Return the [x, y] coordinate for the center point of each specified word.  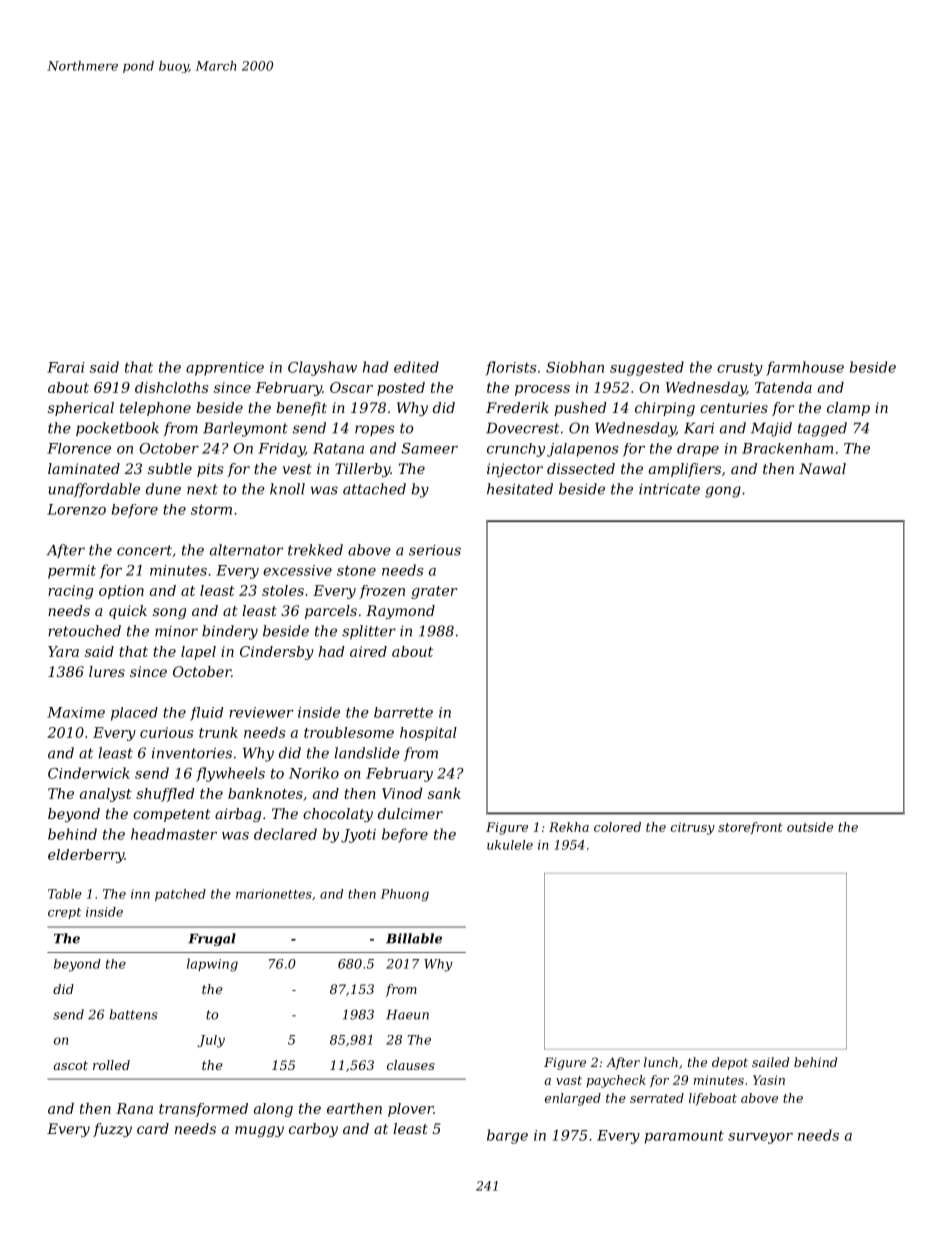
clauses [411, 1065]
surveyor [760, 1138]
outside [810, 827]
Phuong [405, 895]
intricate [669, 489]
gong [723, 492]
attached [374, 489]
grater [434, 592]
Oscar [351, 387]
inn [140, 894]
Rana [134, 1108]
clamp [848, 409]
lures [107, 671]
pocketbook [117, 429]
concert [144, 550]
